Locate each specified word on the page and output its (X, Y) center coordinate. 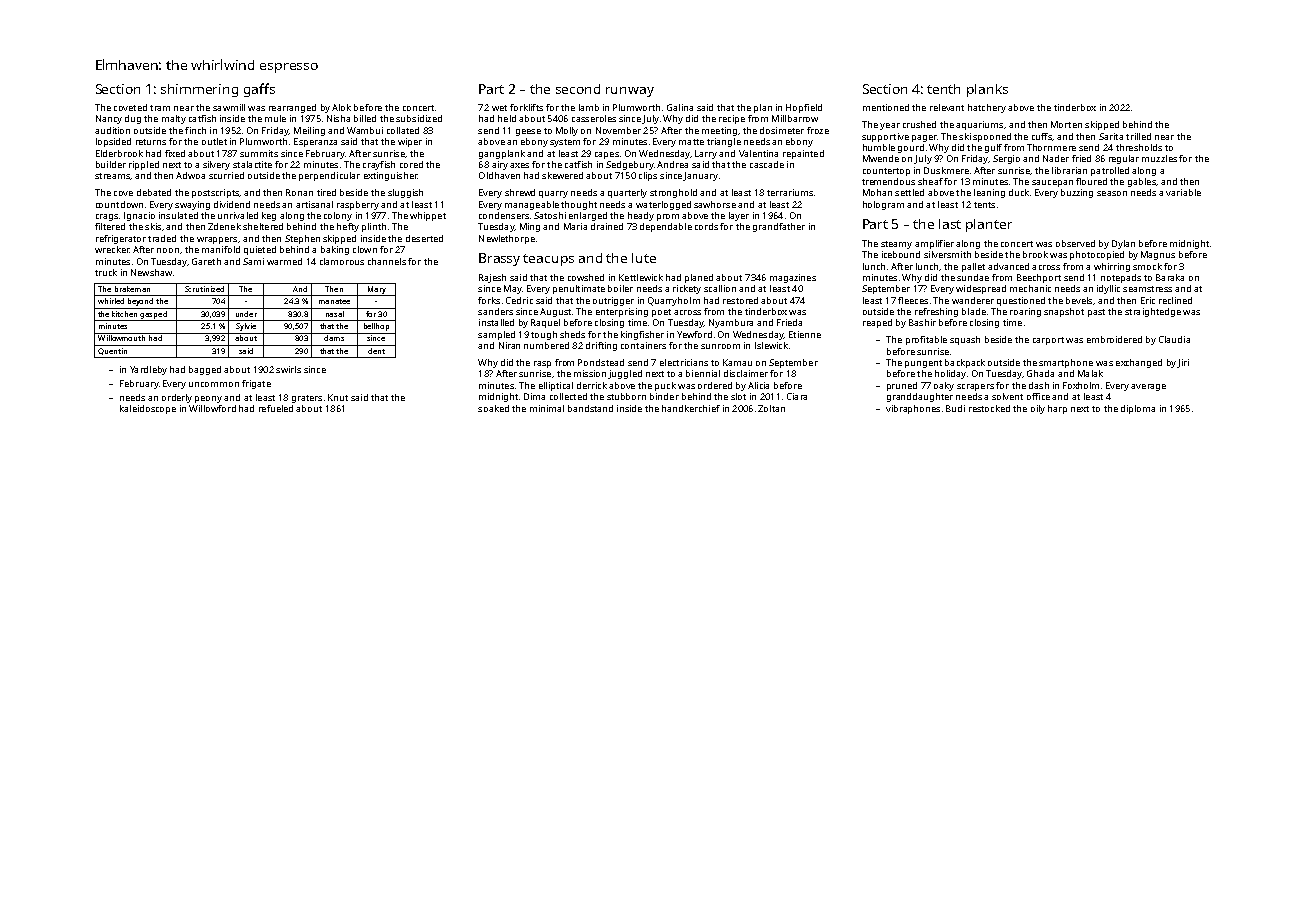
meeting (719, 131)
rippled (144, 165)
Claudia (1174, 339)
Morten (1066, 124)
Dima (534, 396)
